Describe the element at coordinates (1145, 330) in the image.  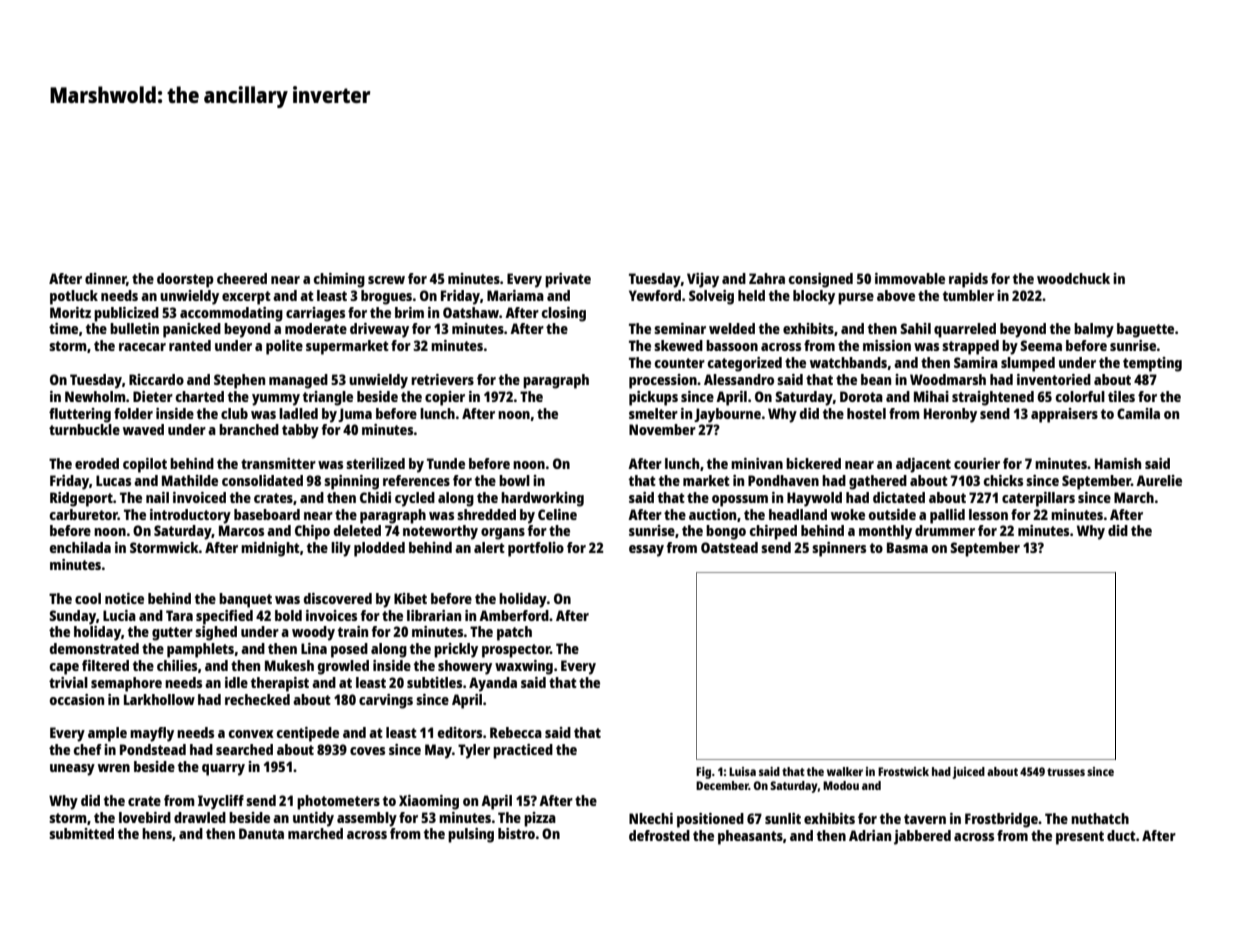
I see `baguette` at that location.
